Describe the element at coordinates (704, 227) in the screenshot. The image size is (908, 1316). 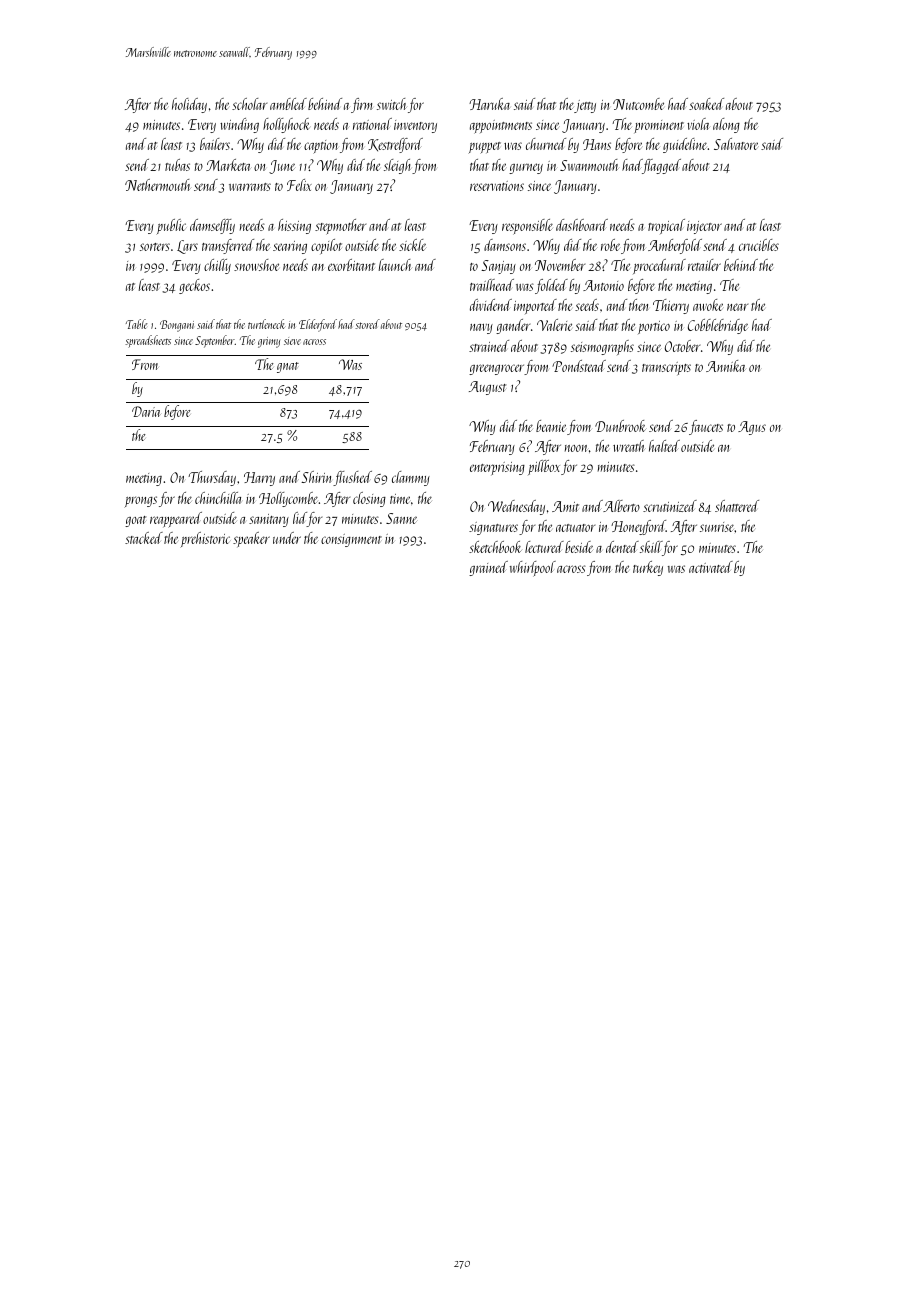
I see `injector` at that location.
